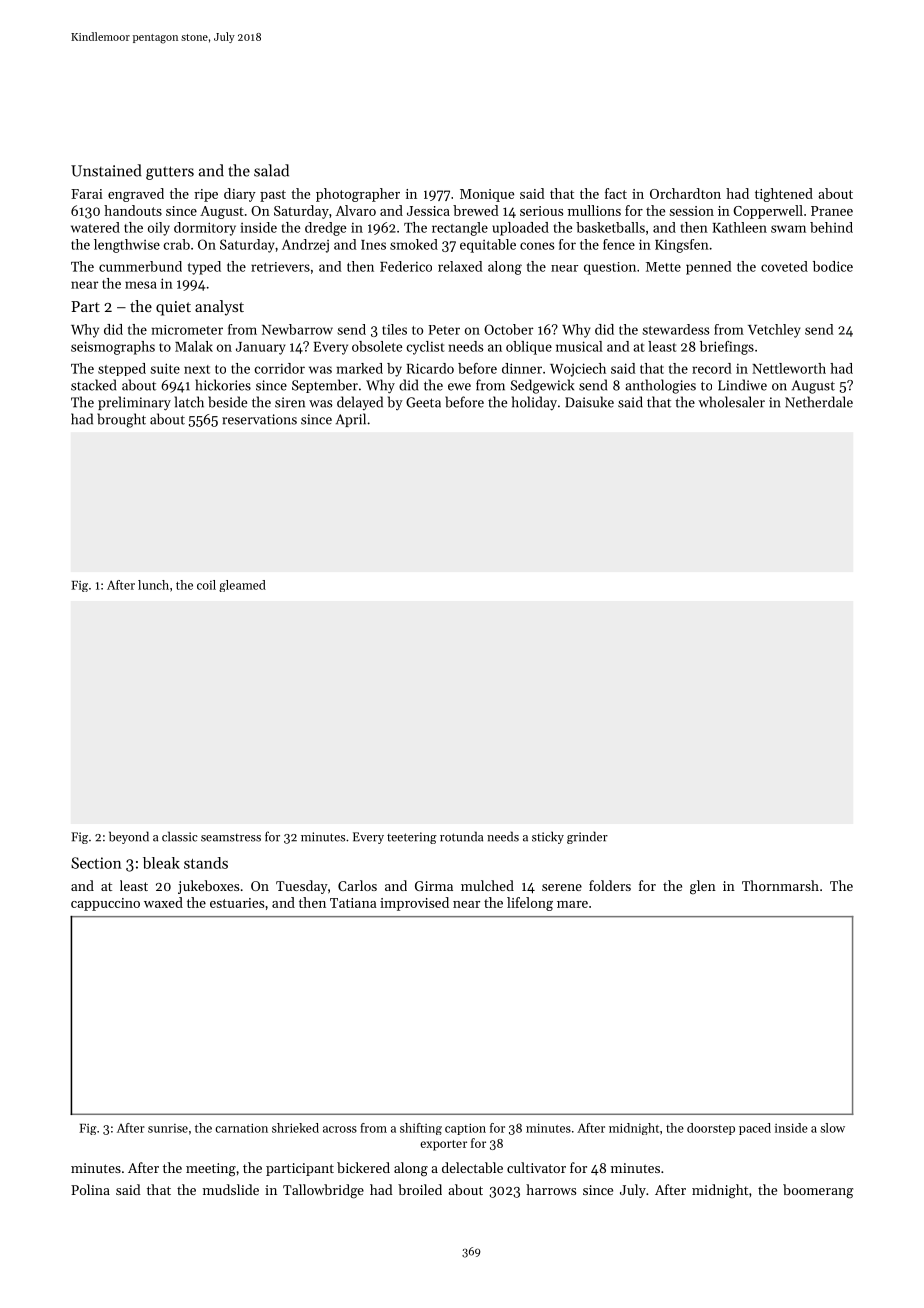  What do you see at coordinates (358, 195) in the page?
I see `photographer` at bounding box center [358, 195].
